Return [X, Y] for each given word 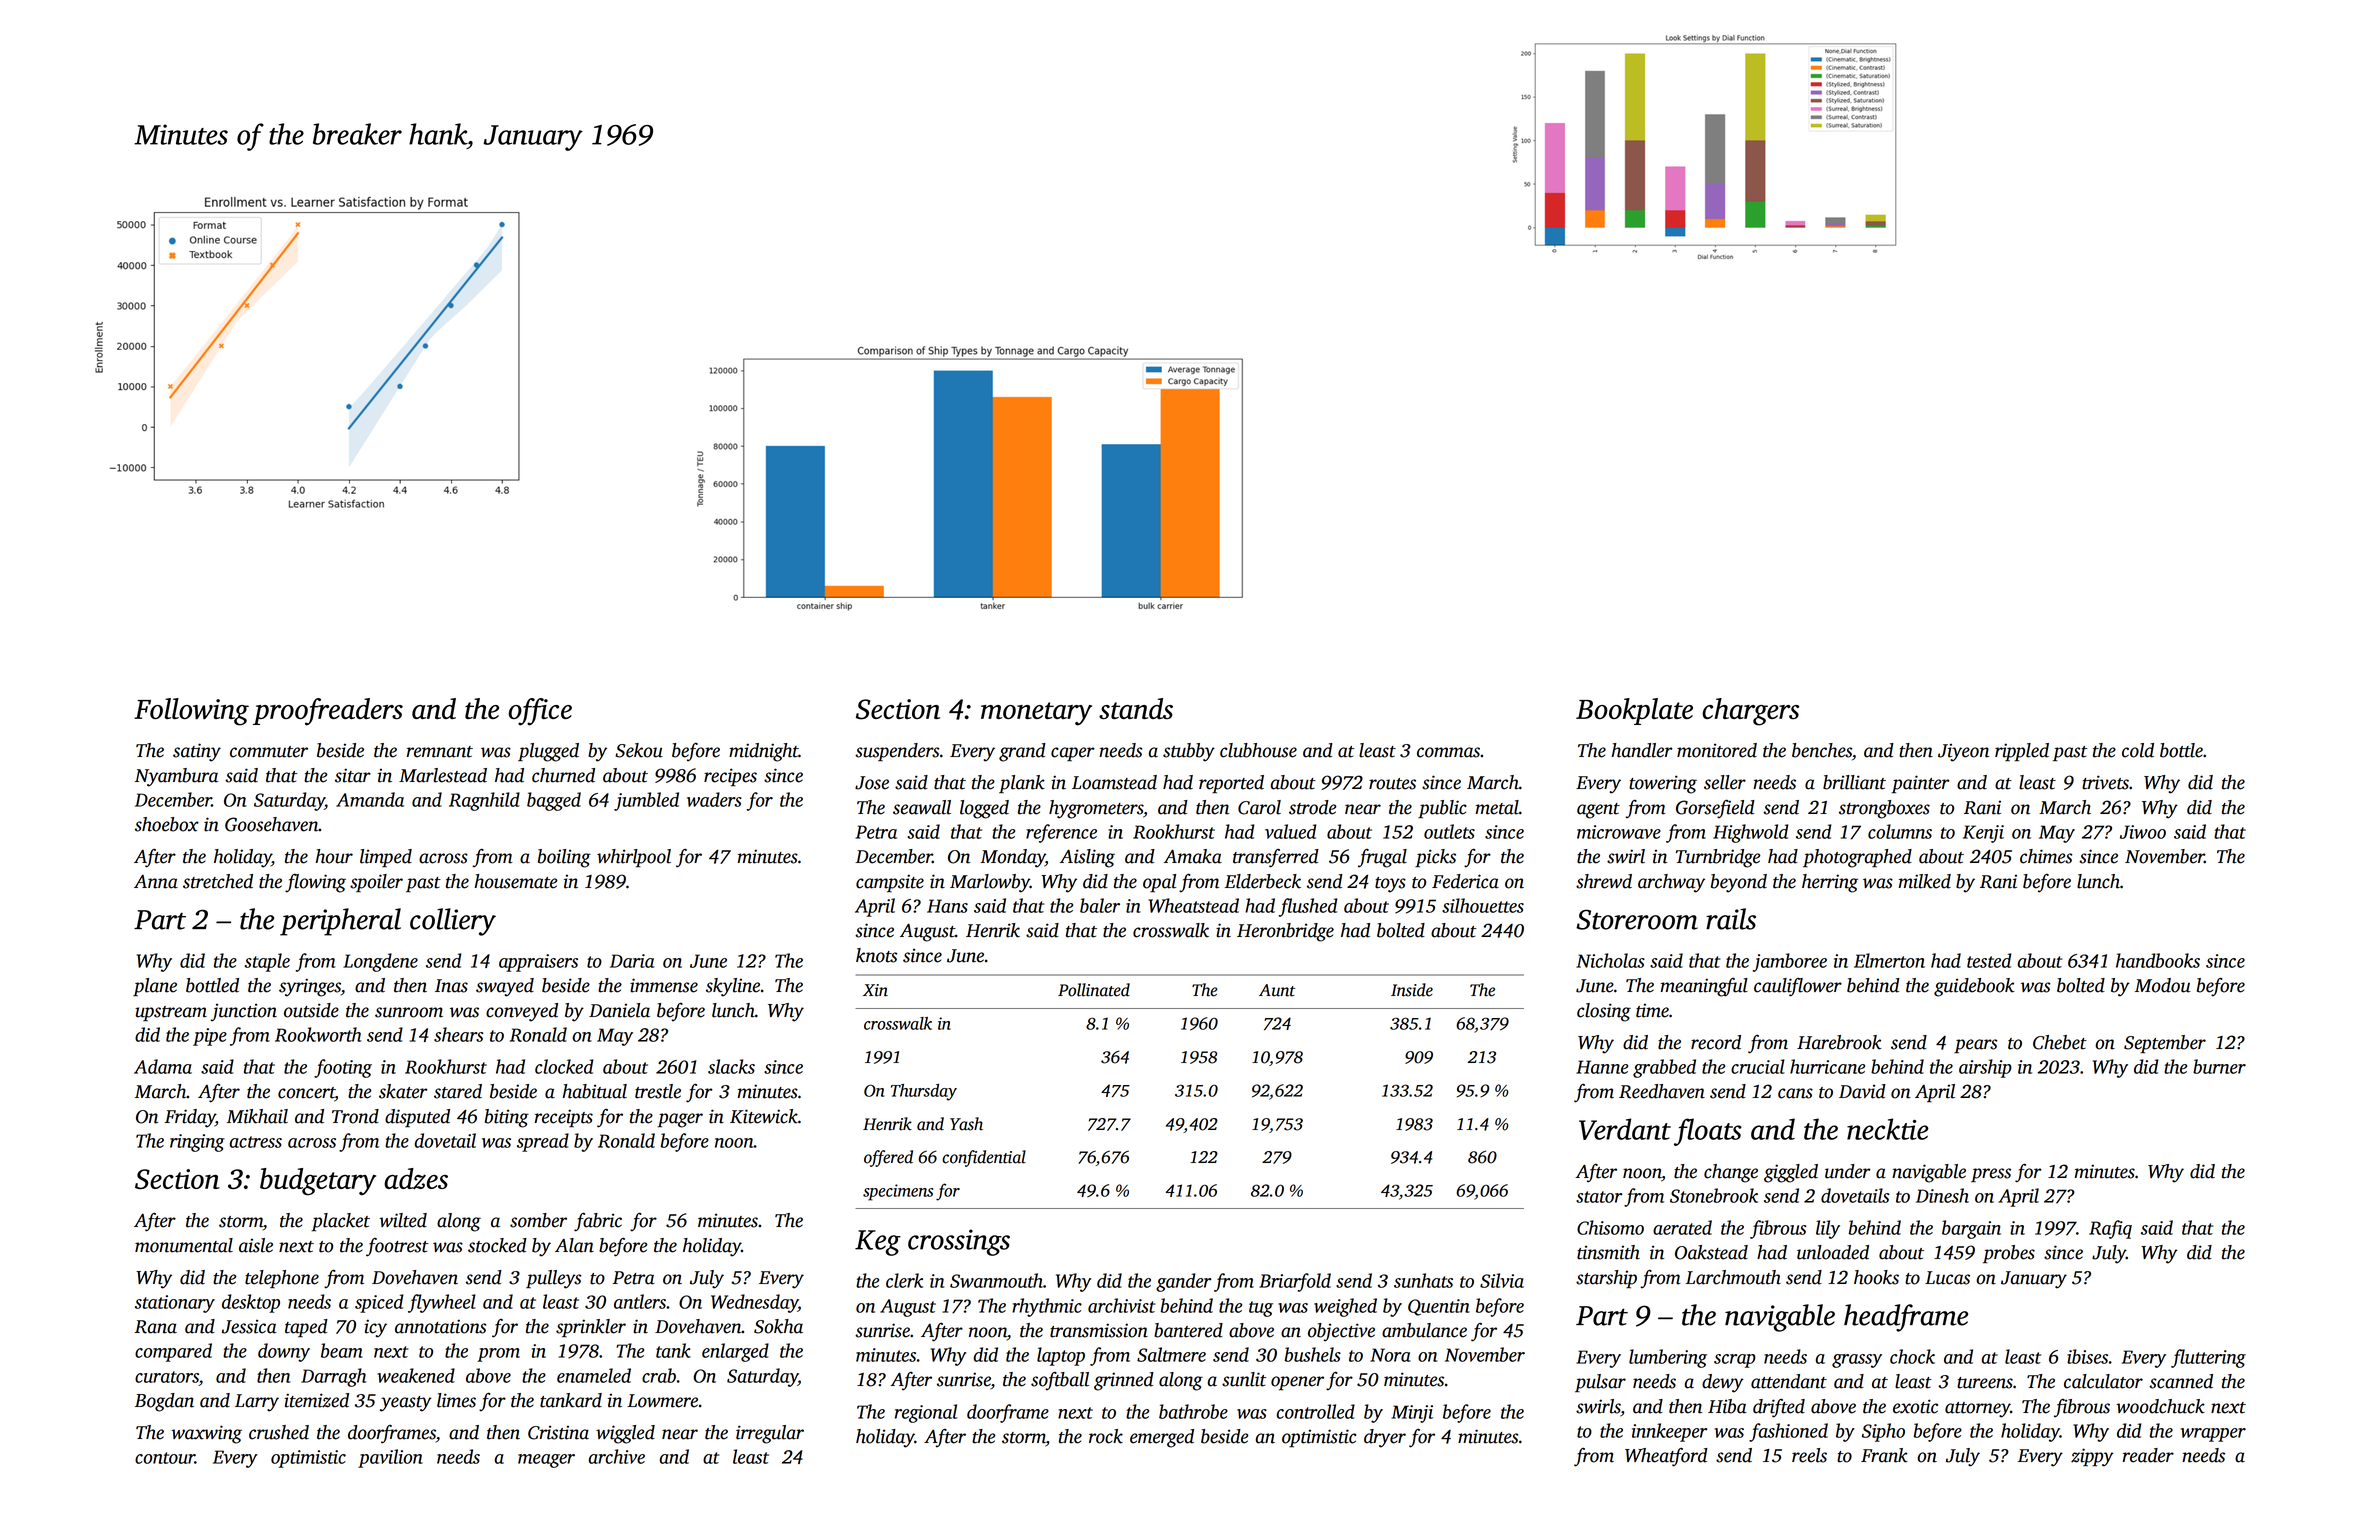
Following [191, 712]
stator [1599, 1197]
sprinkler [591, 1328]
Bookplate [1634, 711]
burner [2219, 1066]
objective [1341, 1332]
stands [1136, 708]
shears [458, 1034]
